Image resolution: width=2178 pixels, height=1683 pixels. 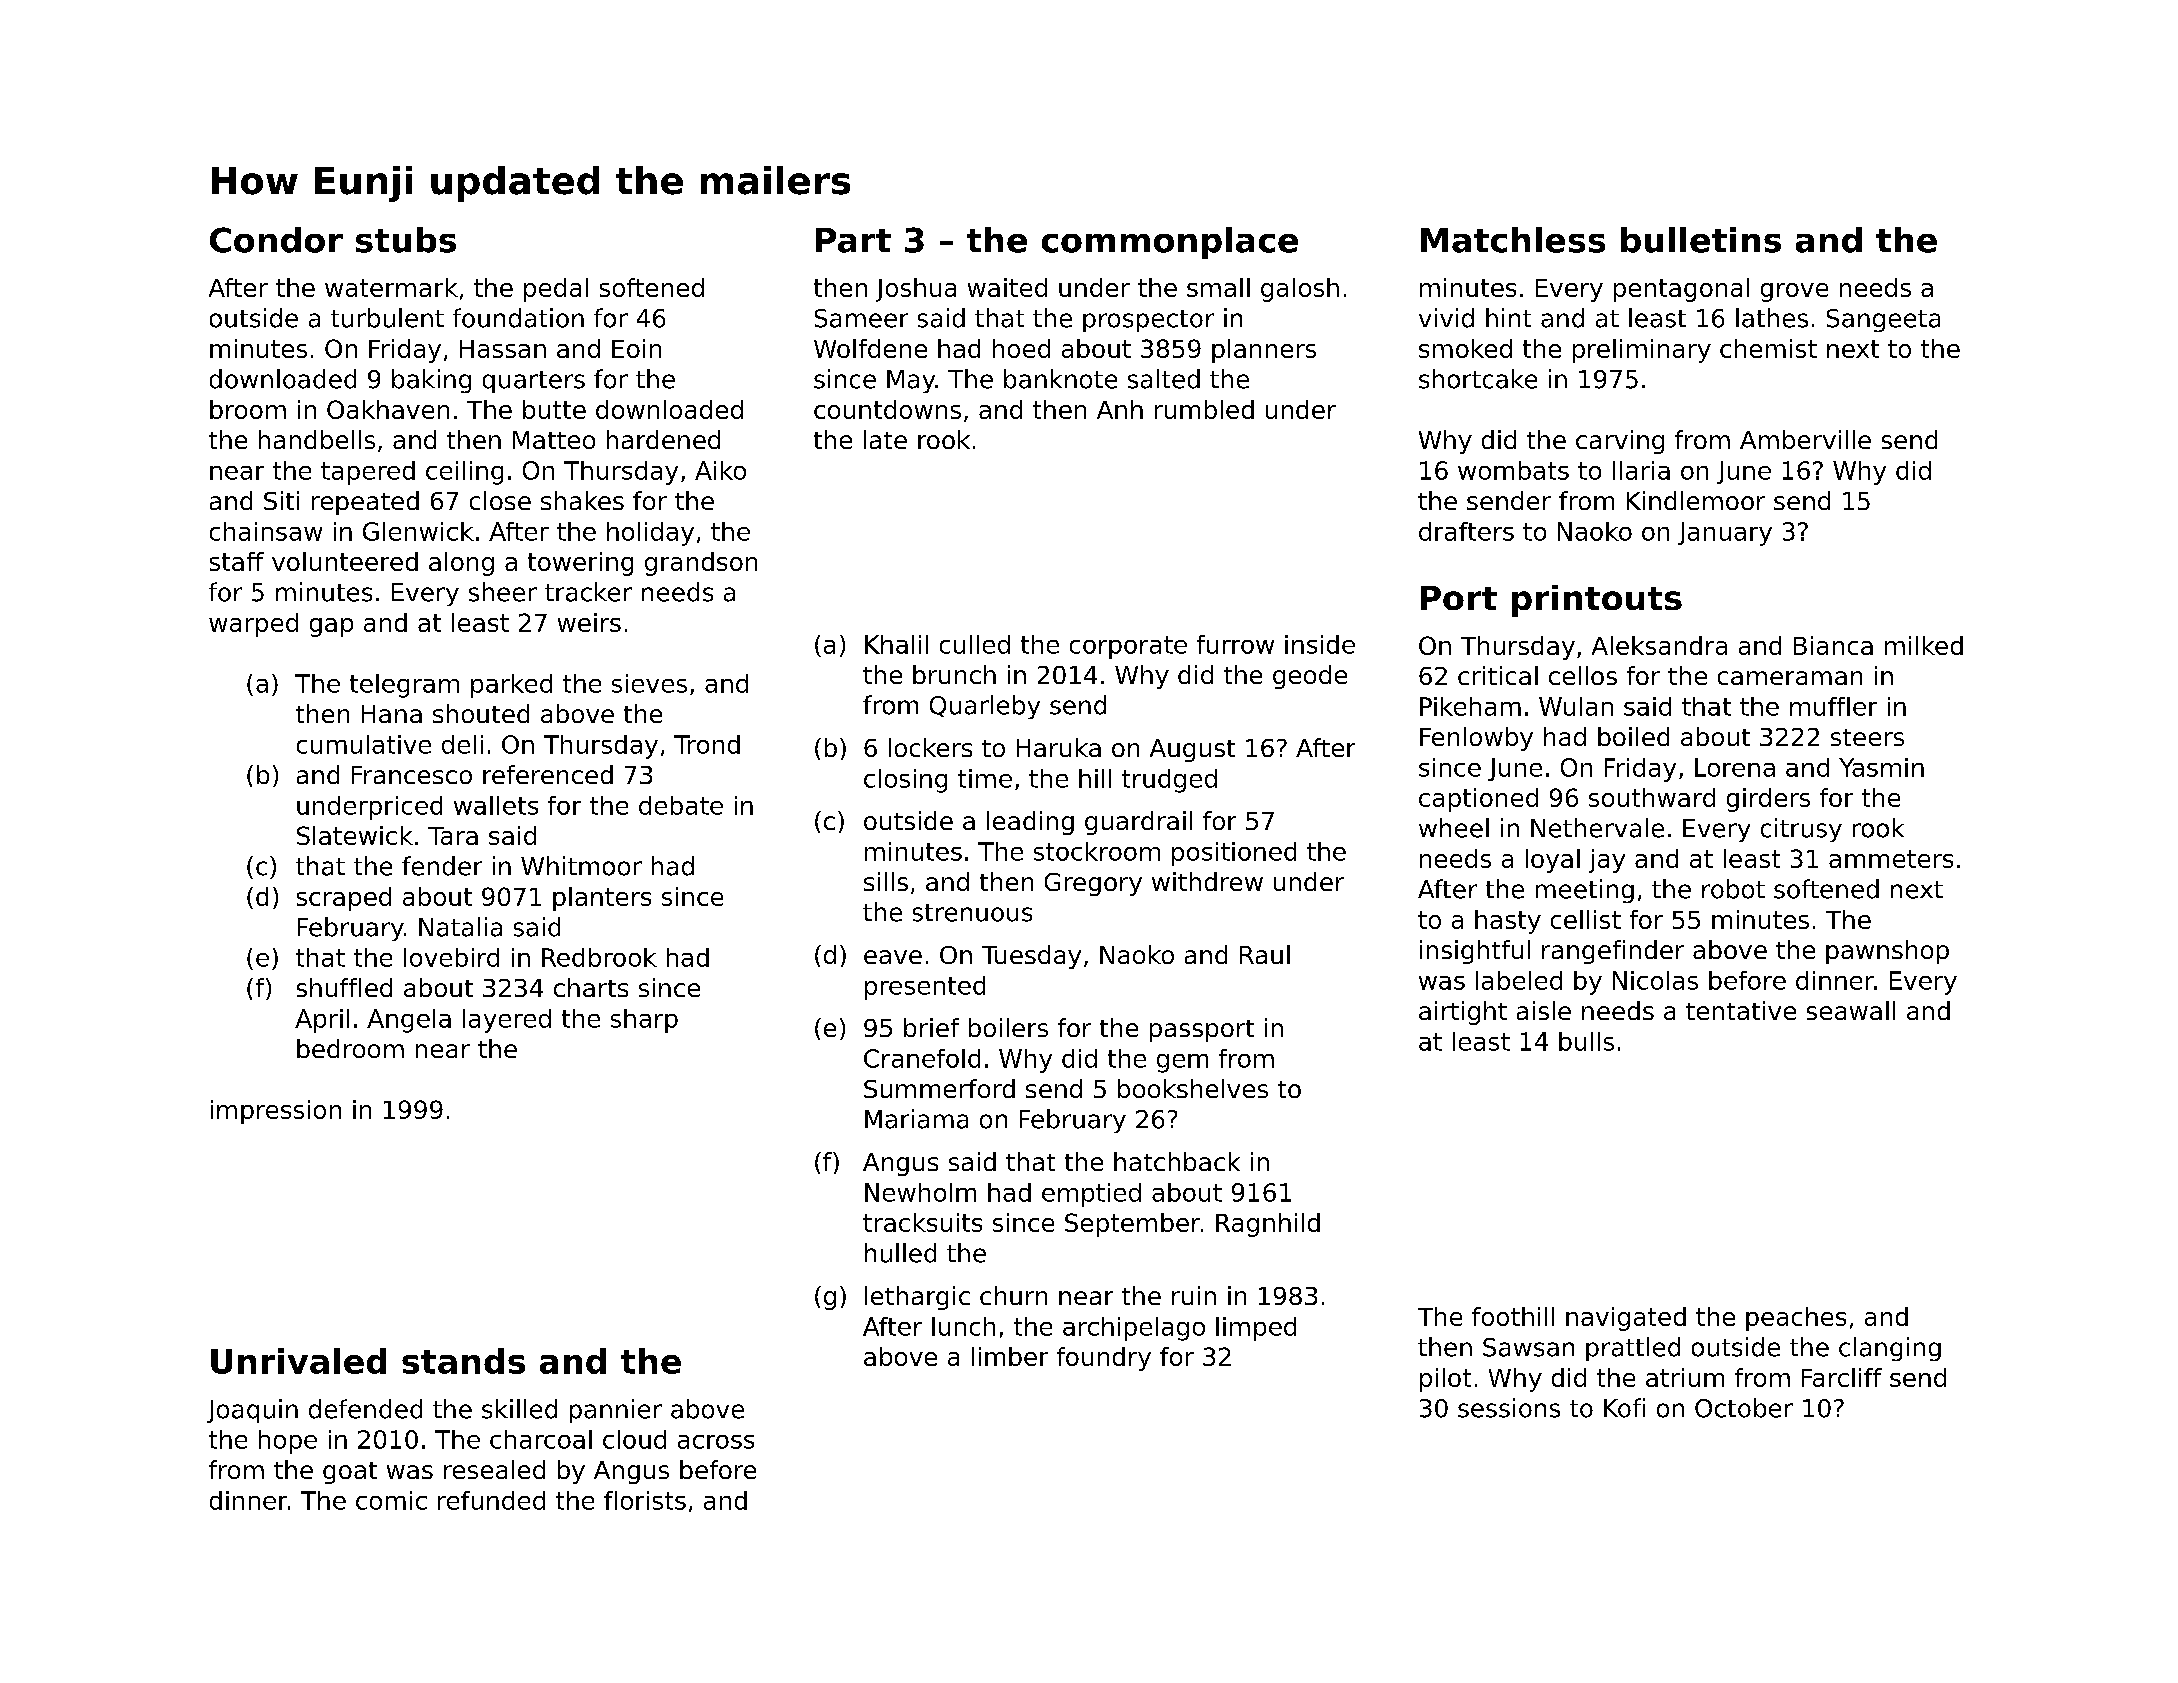 I want to click on sessions, so click(x=1509, y=1408).
